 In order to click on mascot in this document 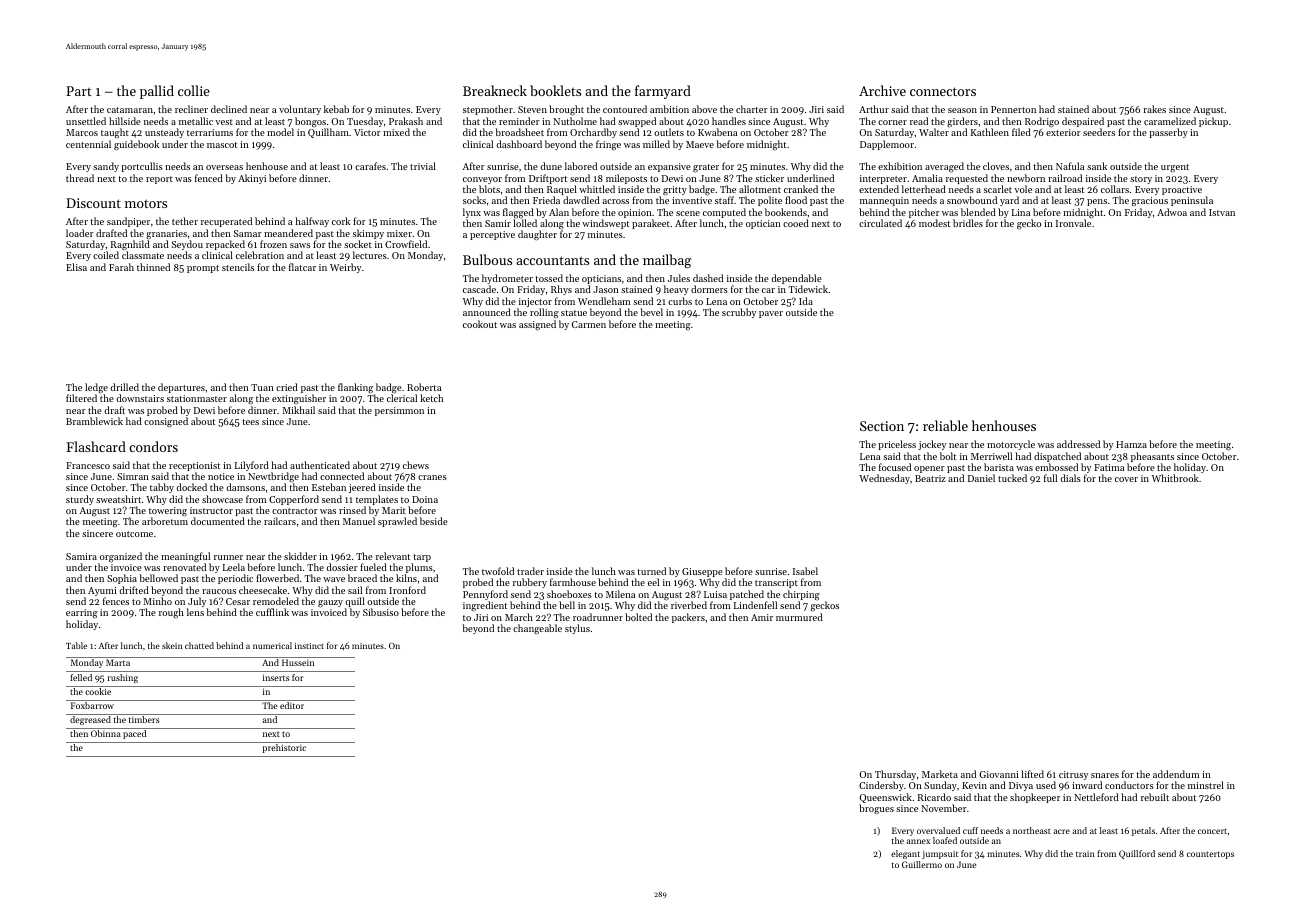, I will do `click(222, 145)`.
